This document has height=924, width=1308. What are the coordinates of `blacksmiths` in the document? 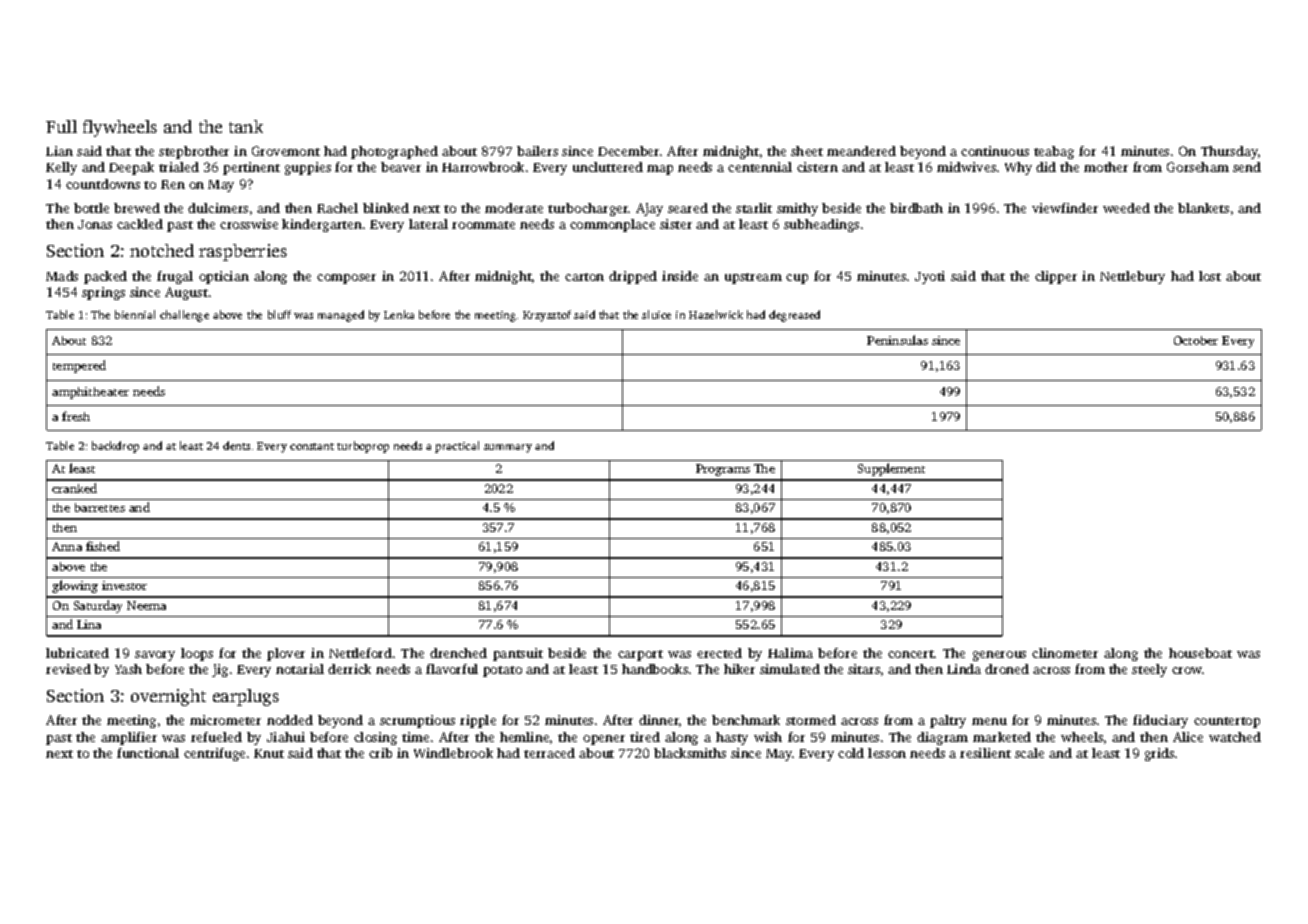 It's located at (690, 753).
